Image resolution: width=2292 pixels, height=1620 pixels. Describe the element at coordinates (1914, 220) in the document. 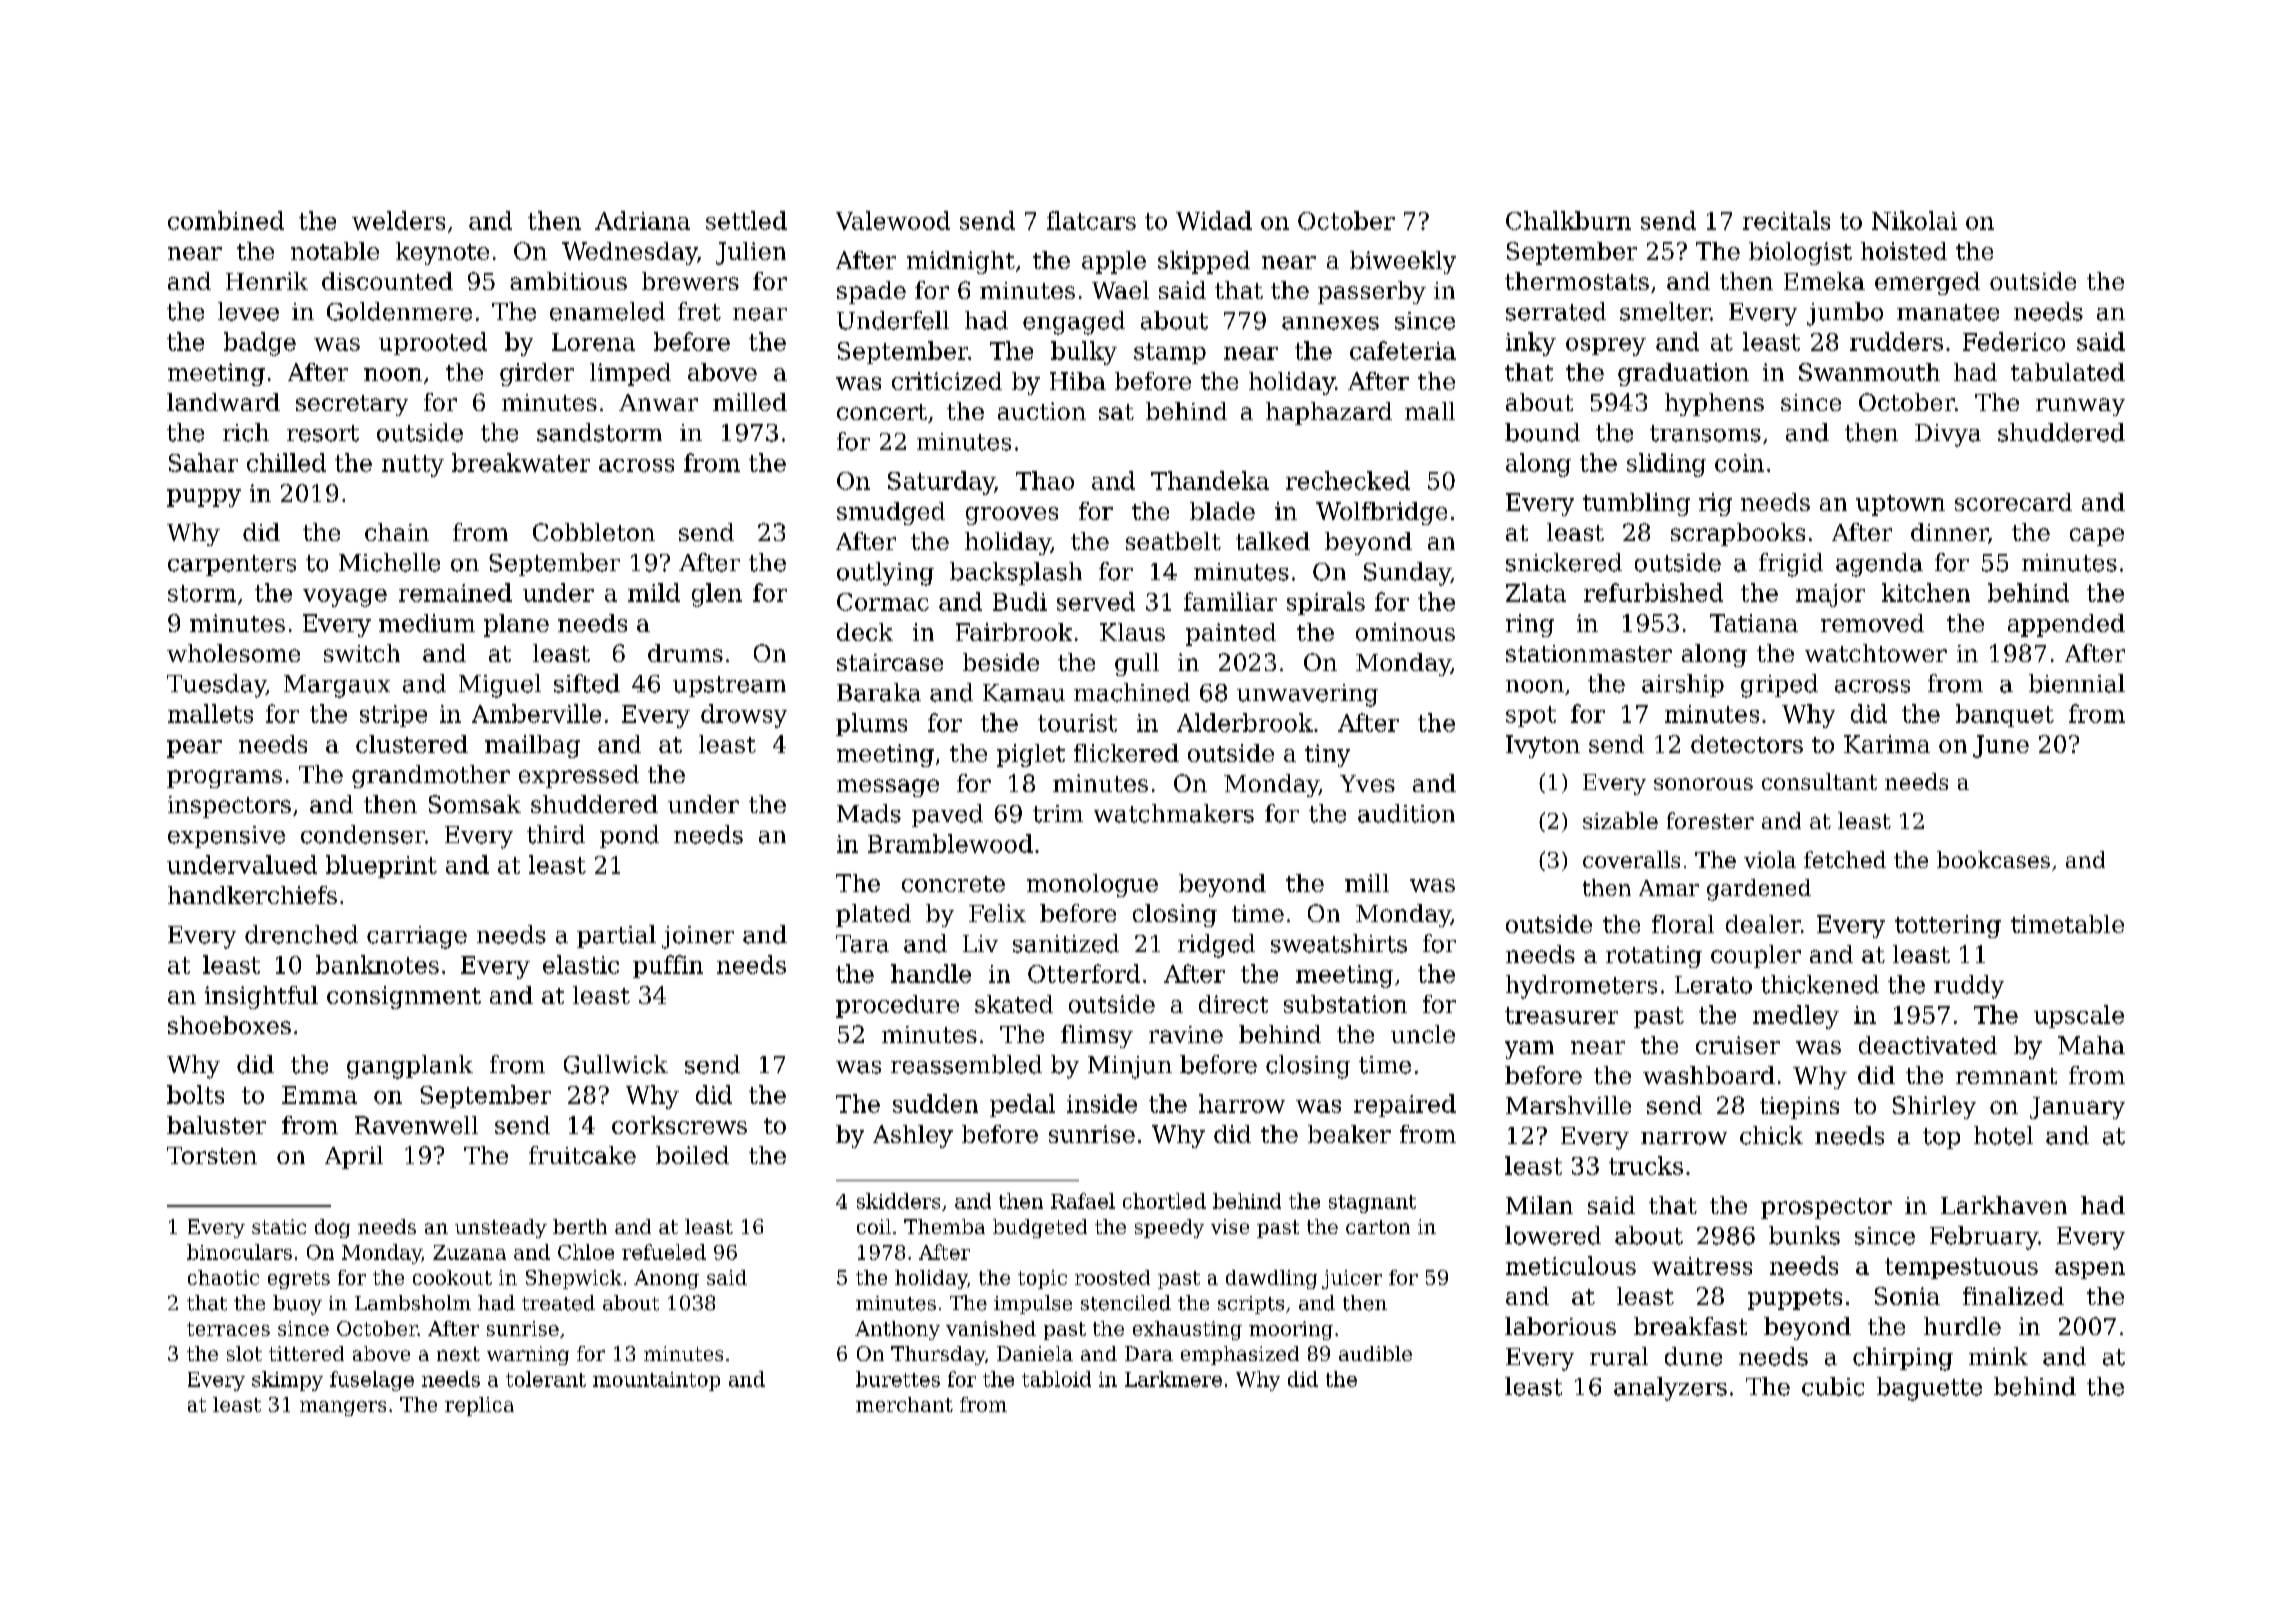

I see `Nikolai` at that location.
